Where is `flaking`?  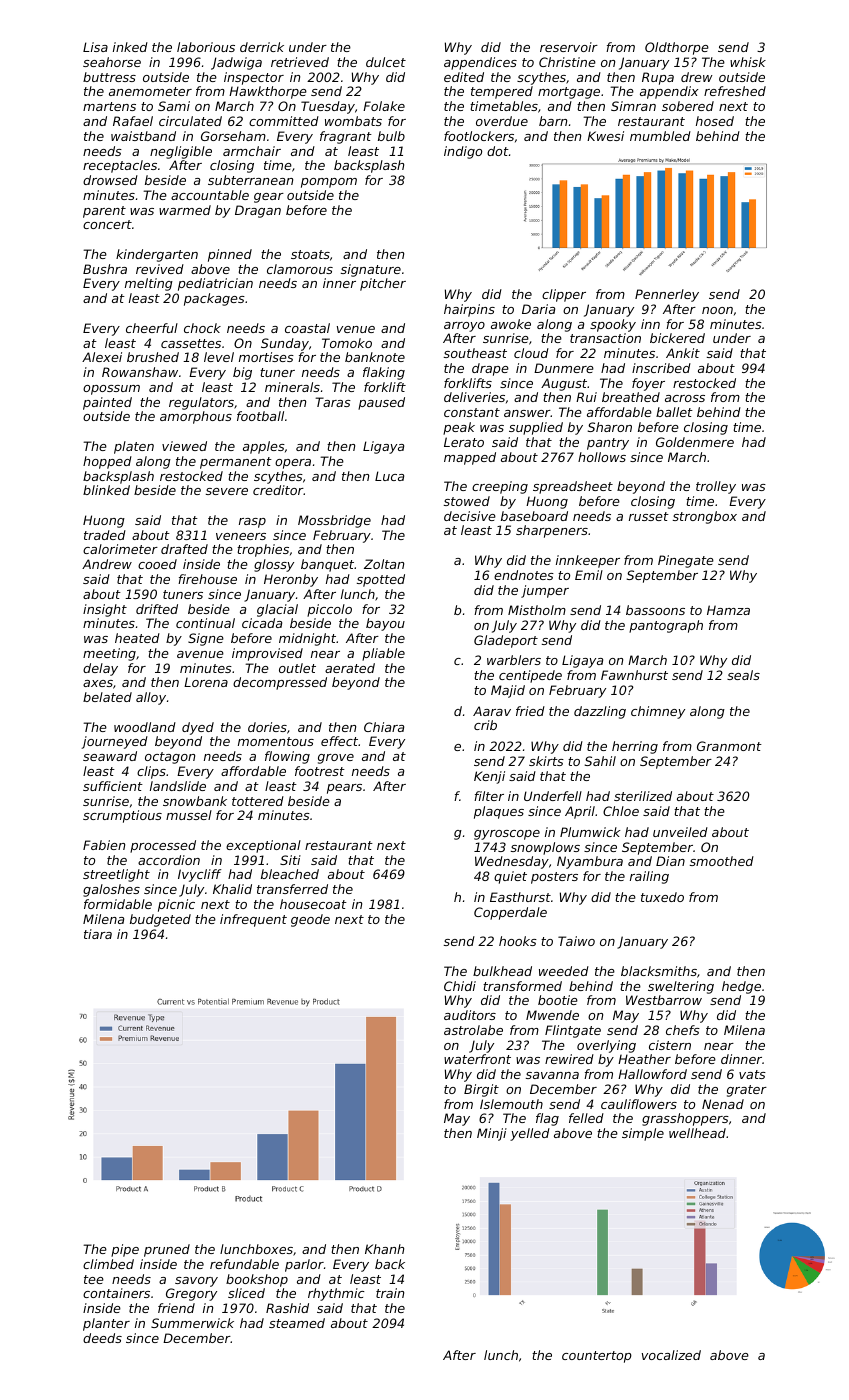 flaking is located at coordinates (384, 373).
